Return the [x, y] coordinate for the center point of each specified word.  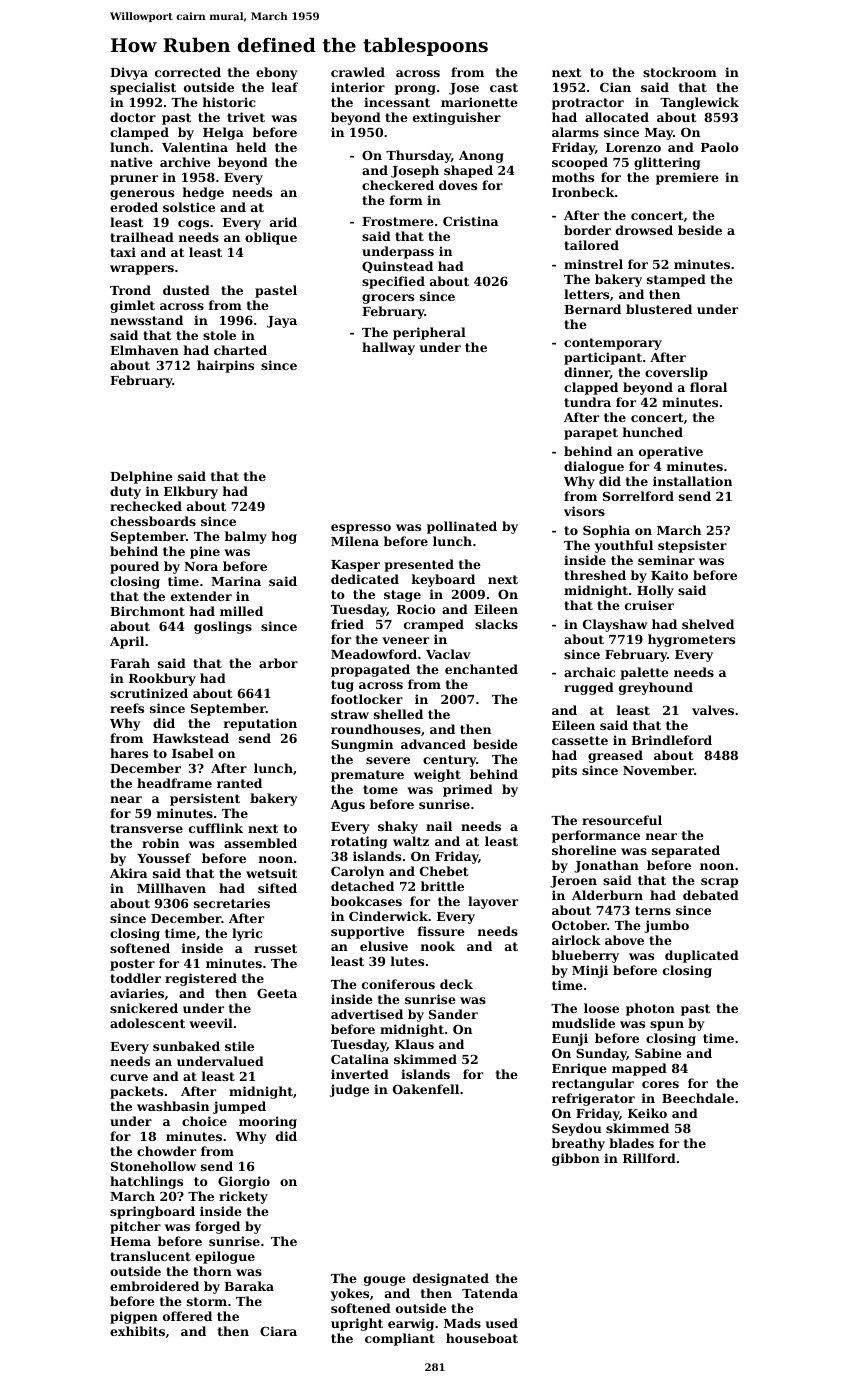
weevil [211, 1023]
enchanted [481, 669]
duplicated [702, 956]
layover [493, 902]
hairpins [225, 366]
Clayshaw [615, 625]
